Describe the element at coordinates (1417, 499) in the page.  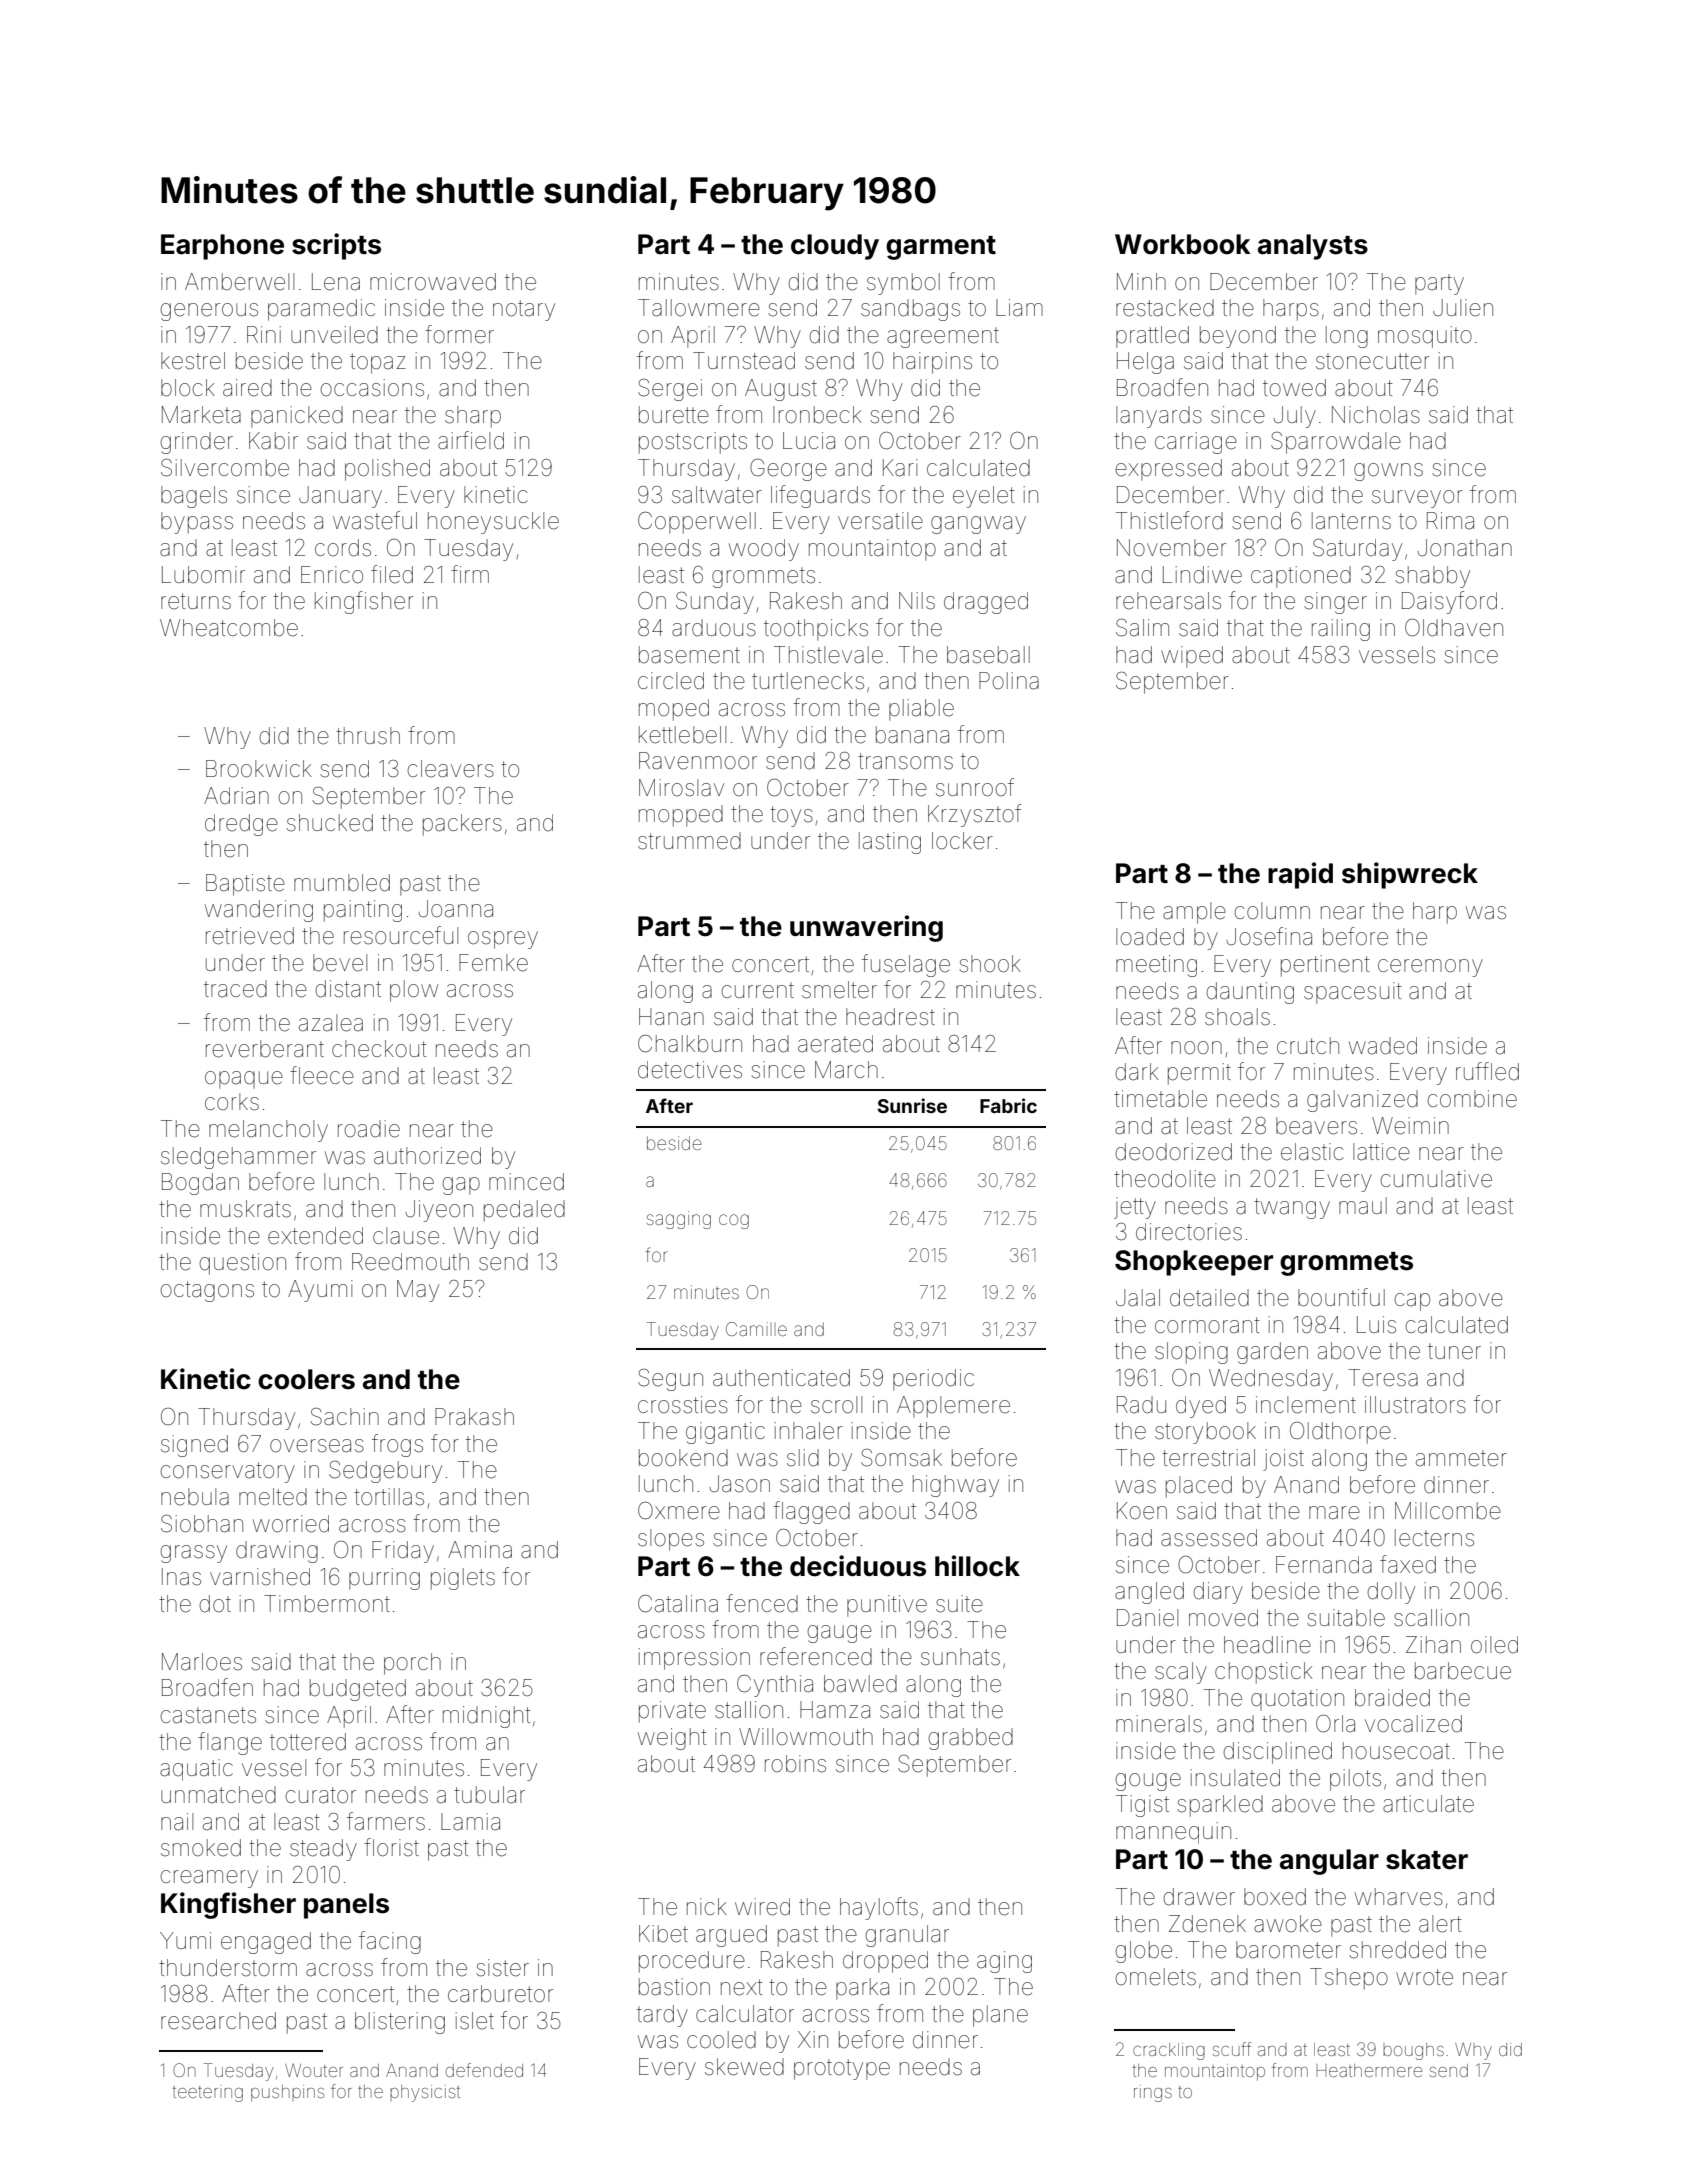
I see `surveyor` at that location.
